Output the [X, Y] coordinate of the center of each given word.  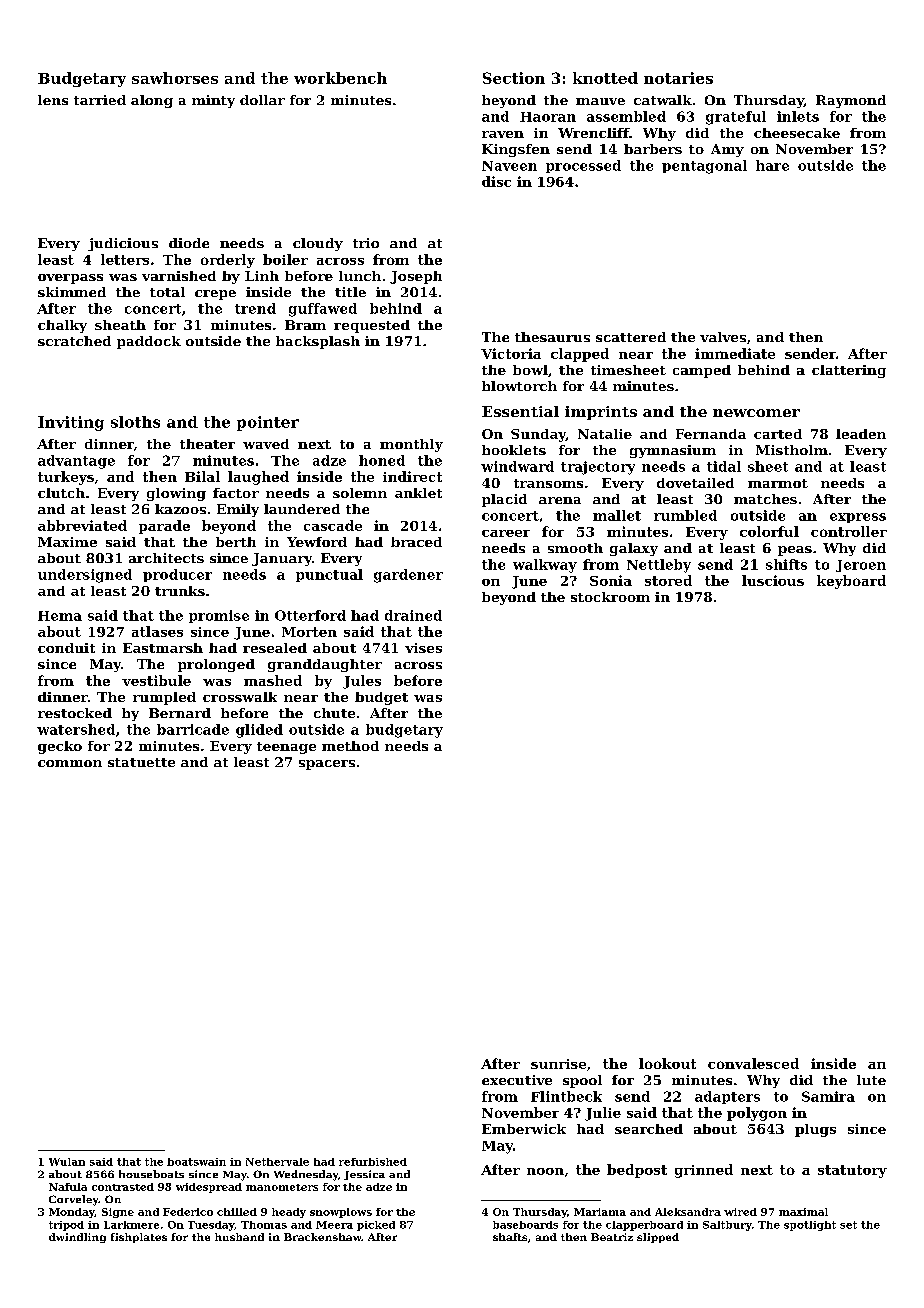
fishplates [139, 1238]
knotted [605, 78]
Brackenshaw [323, 1237]
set [848, 1225]
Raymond [851, 101]
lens [53, 100]
